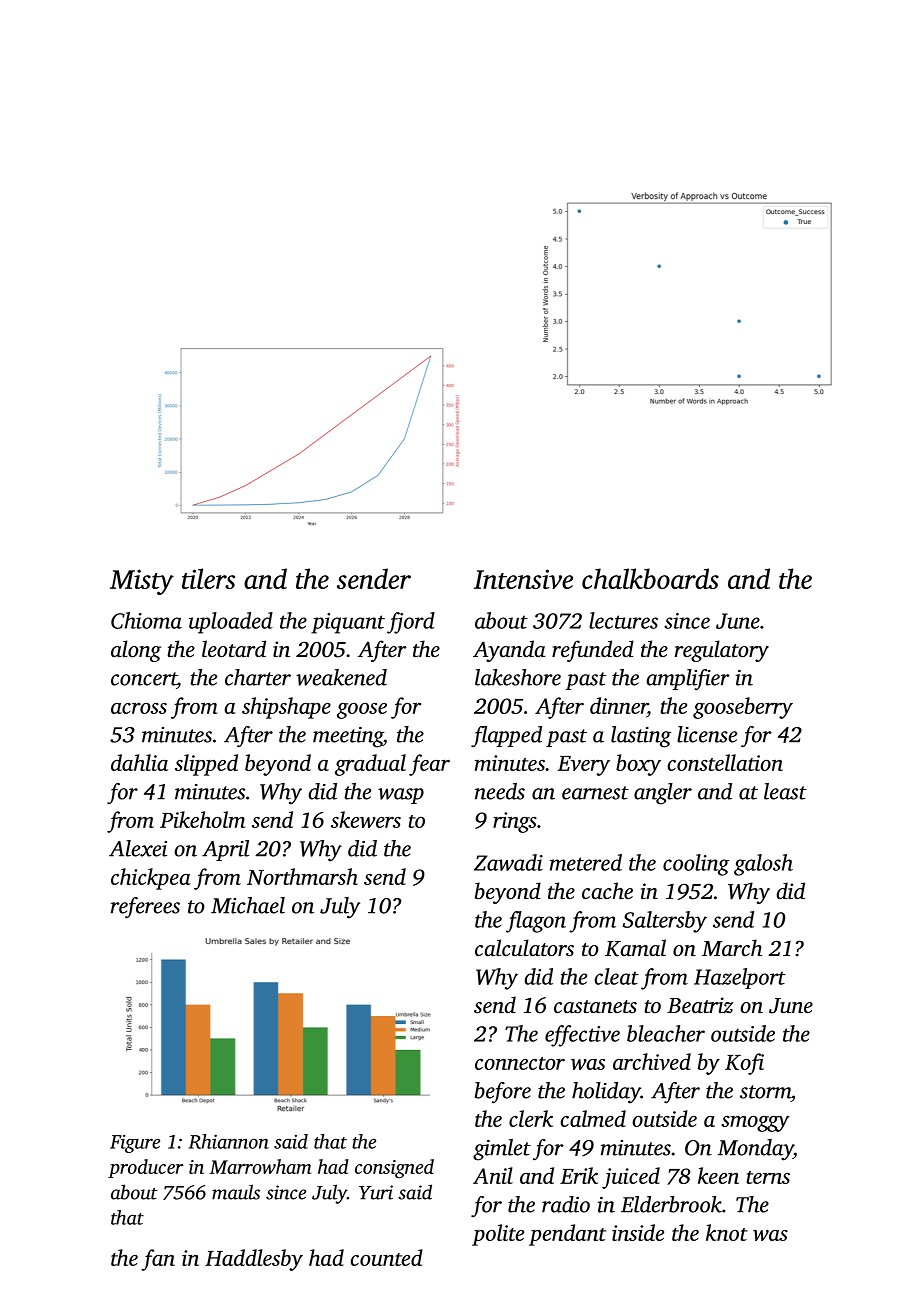  What do you see at coordinates (254, 1260) in the page?
I see `Haddlesby` at bounding box center [254, 1260].
